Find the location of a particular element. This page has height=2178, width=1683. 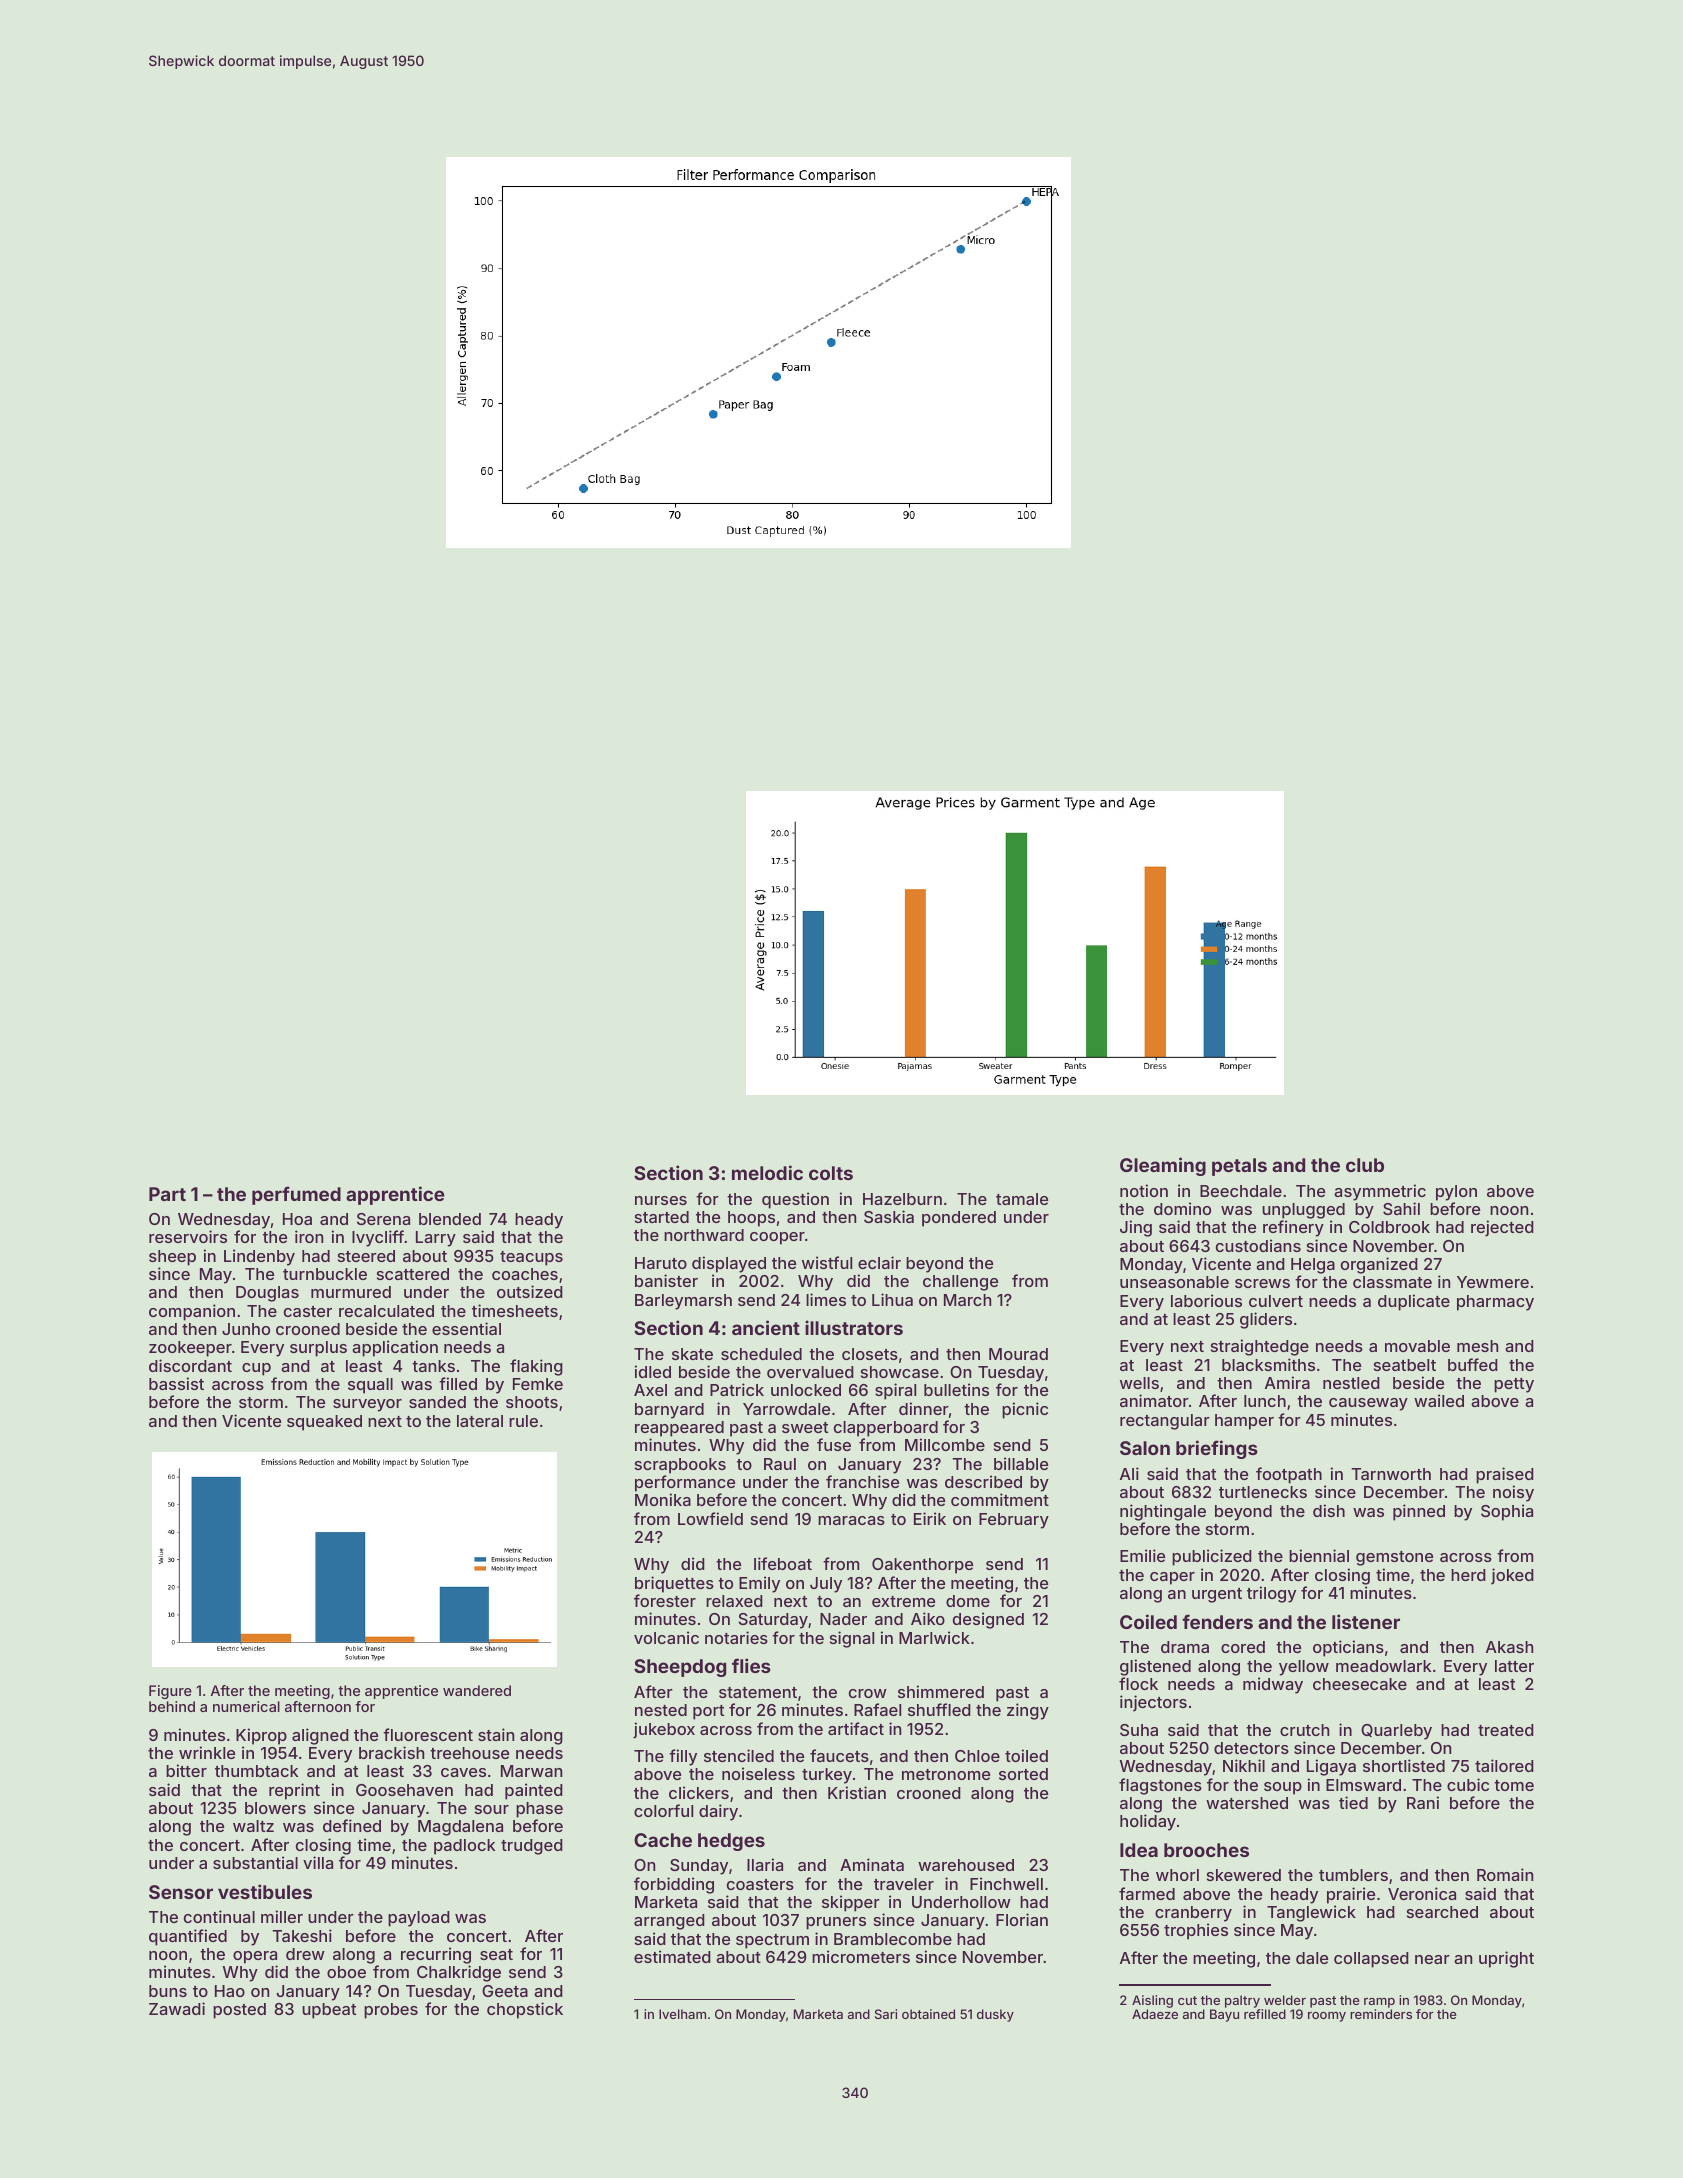

miller is located at coordinates (282, 1916).
